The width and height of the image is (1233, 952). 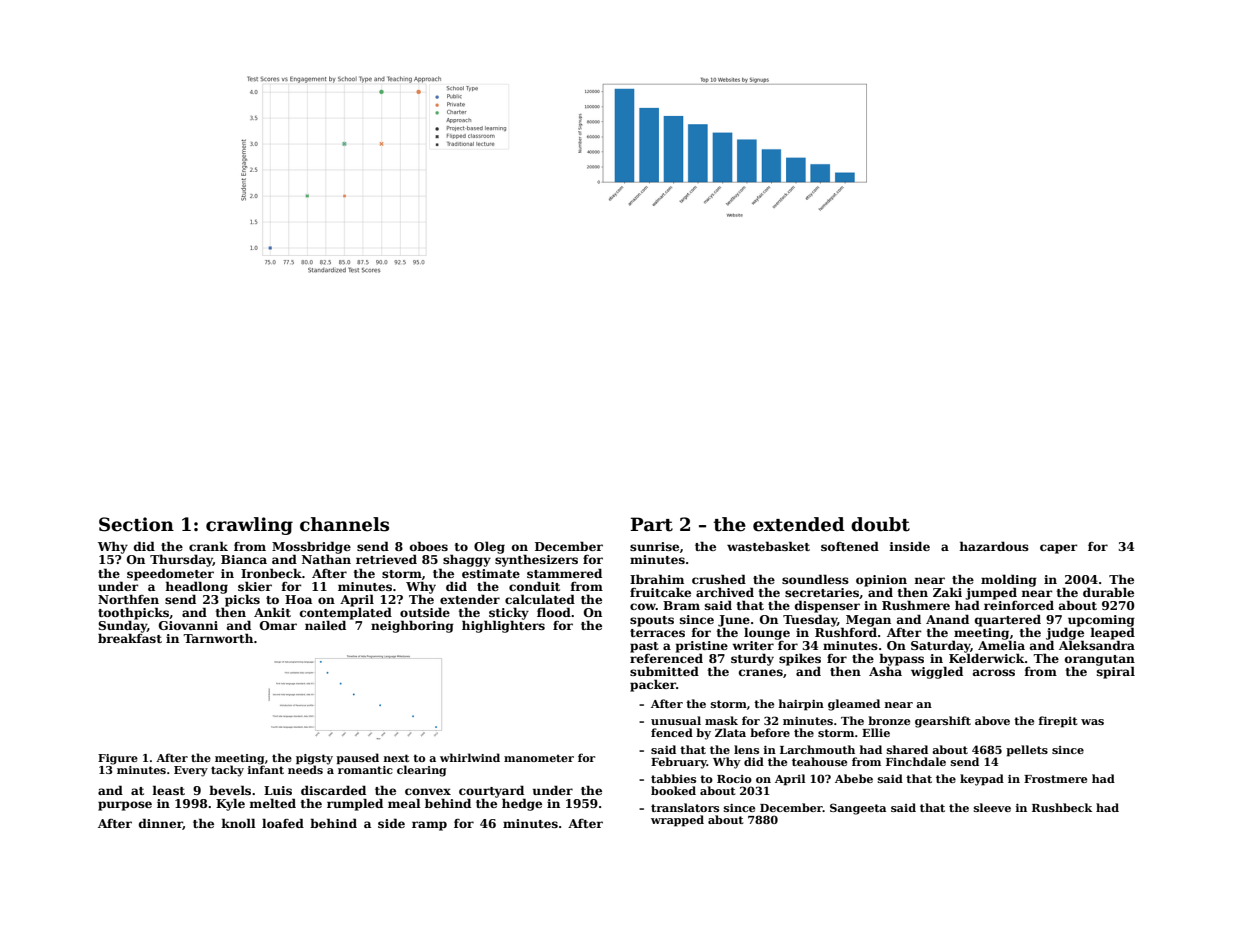 I want to click on wrapped, so click(x=677, y=821).
